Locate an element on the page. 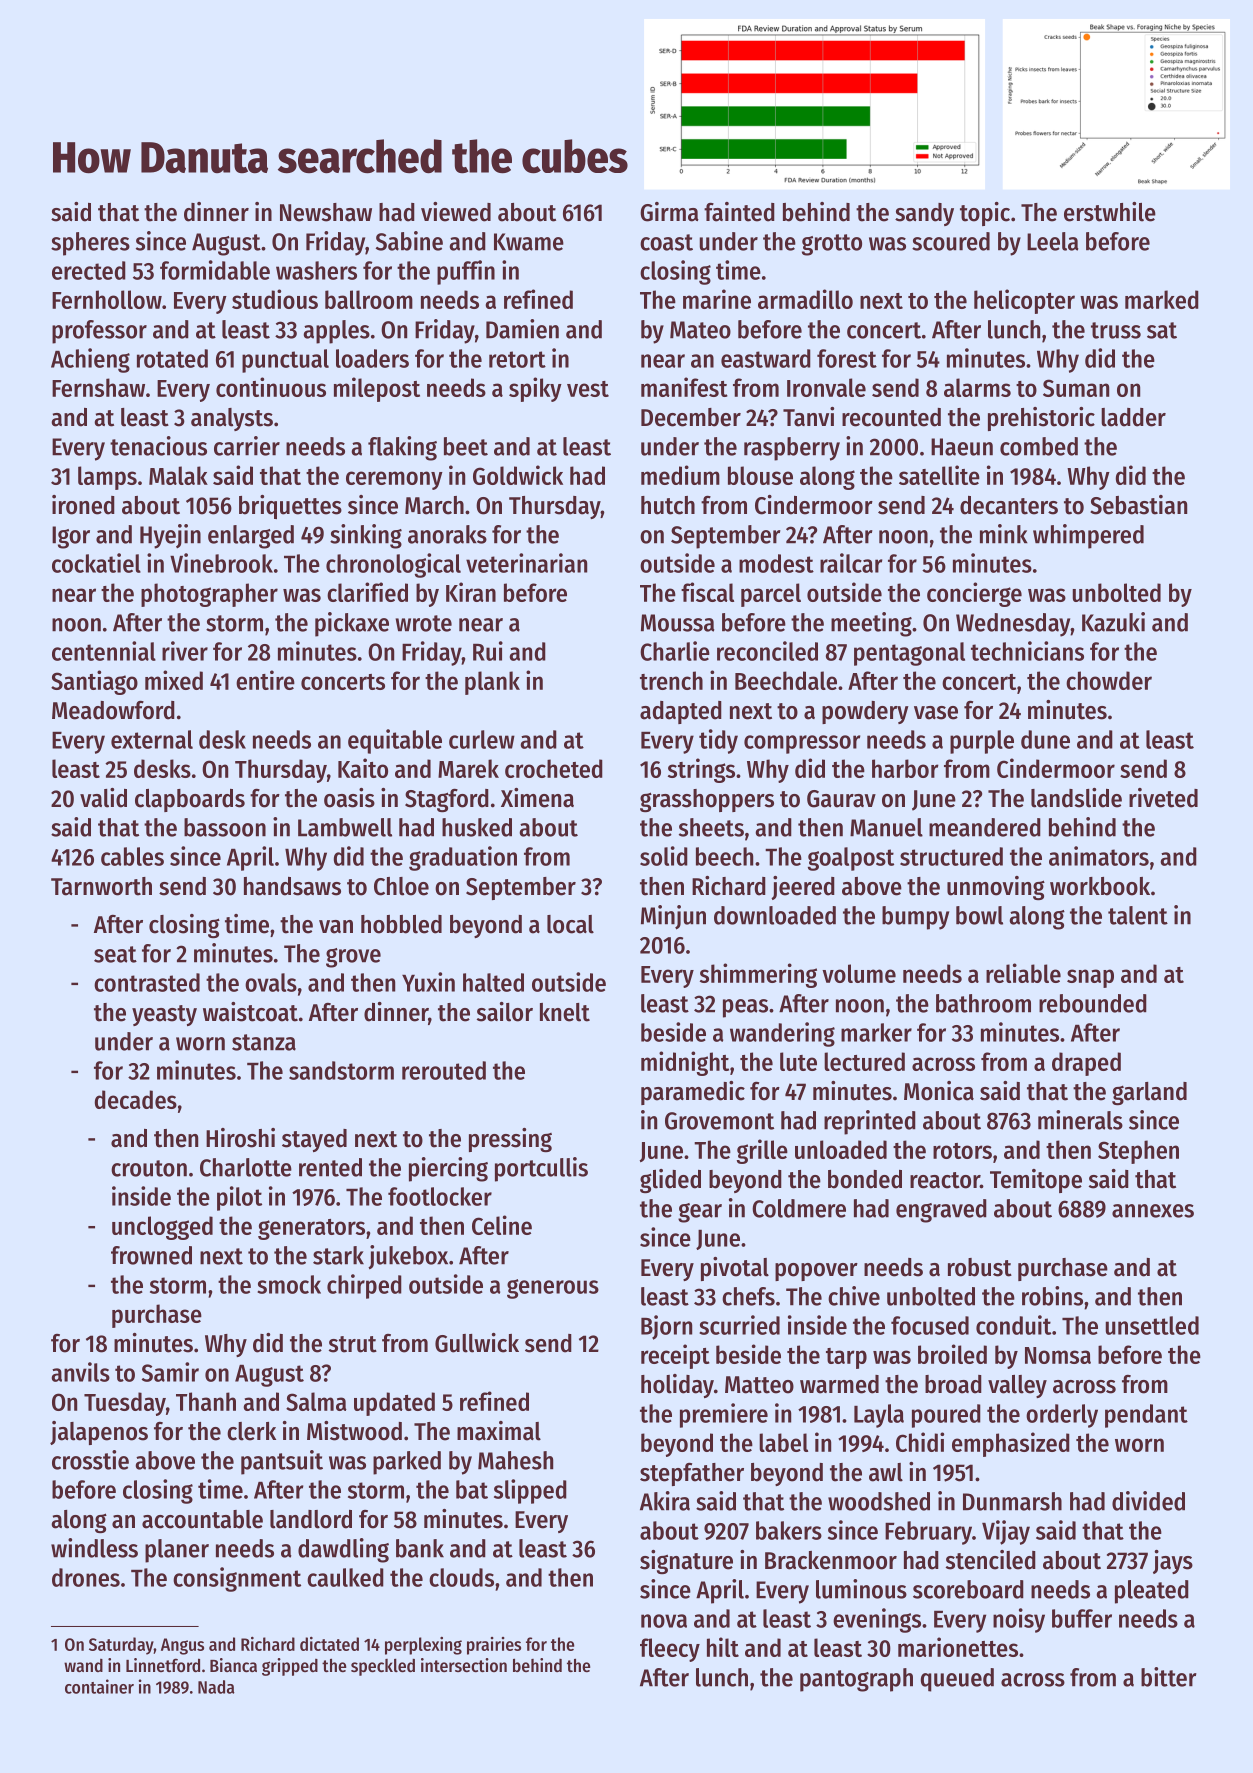 Image resolution: width=1253 pixels, height=1773 pixels. portcullis is located at coordinates (541, 1169).
